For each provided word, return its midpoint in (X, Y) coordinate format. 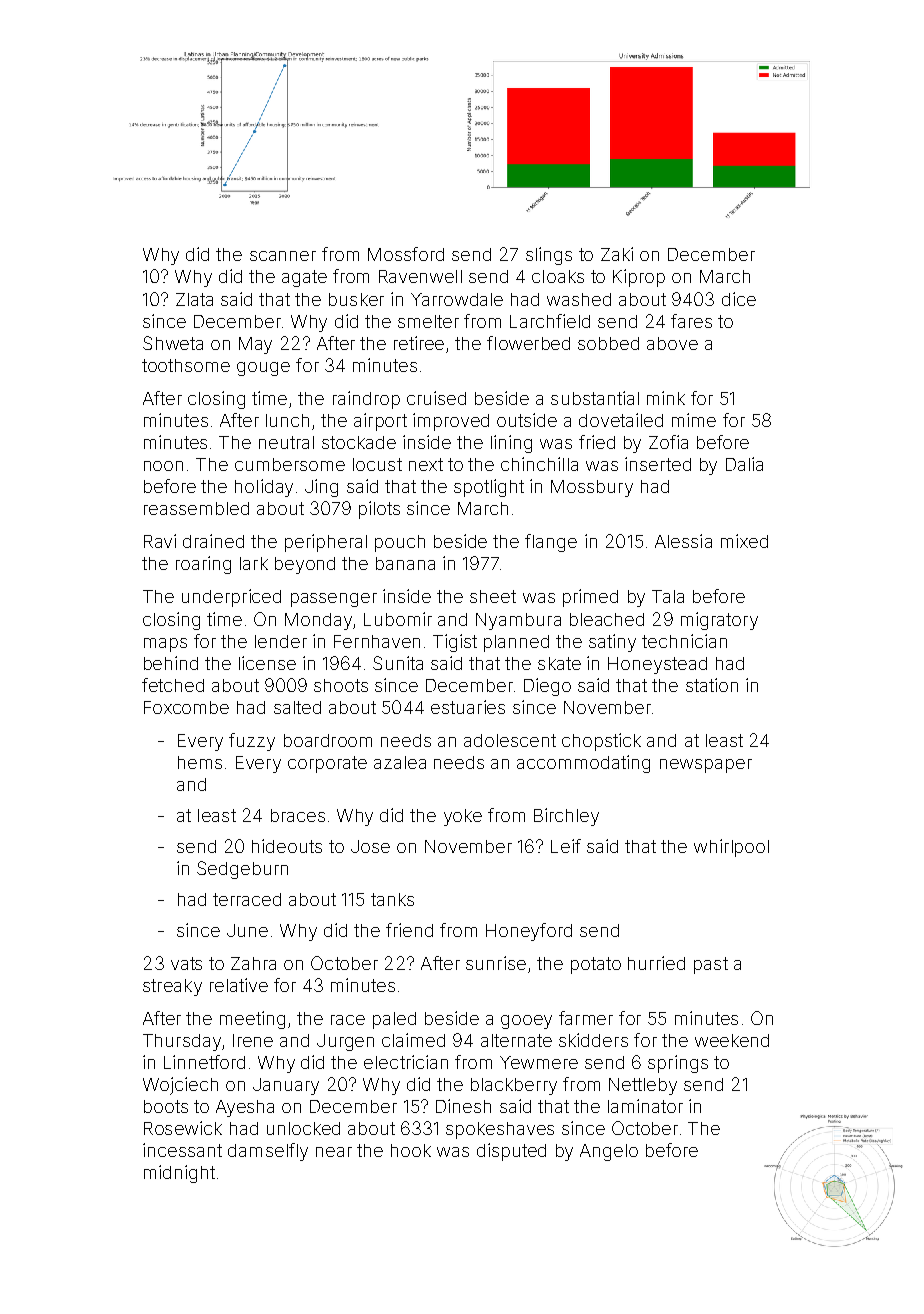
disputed (511, 1152)
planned (516, 643)
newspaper (706, 766)
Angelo (609, 1152)
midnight (179, 1174)
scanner (283, 256)
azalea (400, 762)
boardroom (328, 740)
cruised (436, 398)
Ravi (160, 541)
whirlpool (731, 848)
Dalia (744, 464)
